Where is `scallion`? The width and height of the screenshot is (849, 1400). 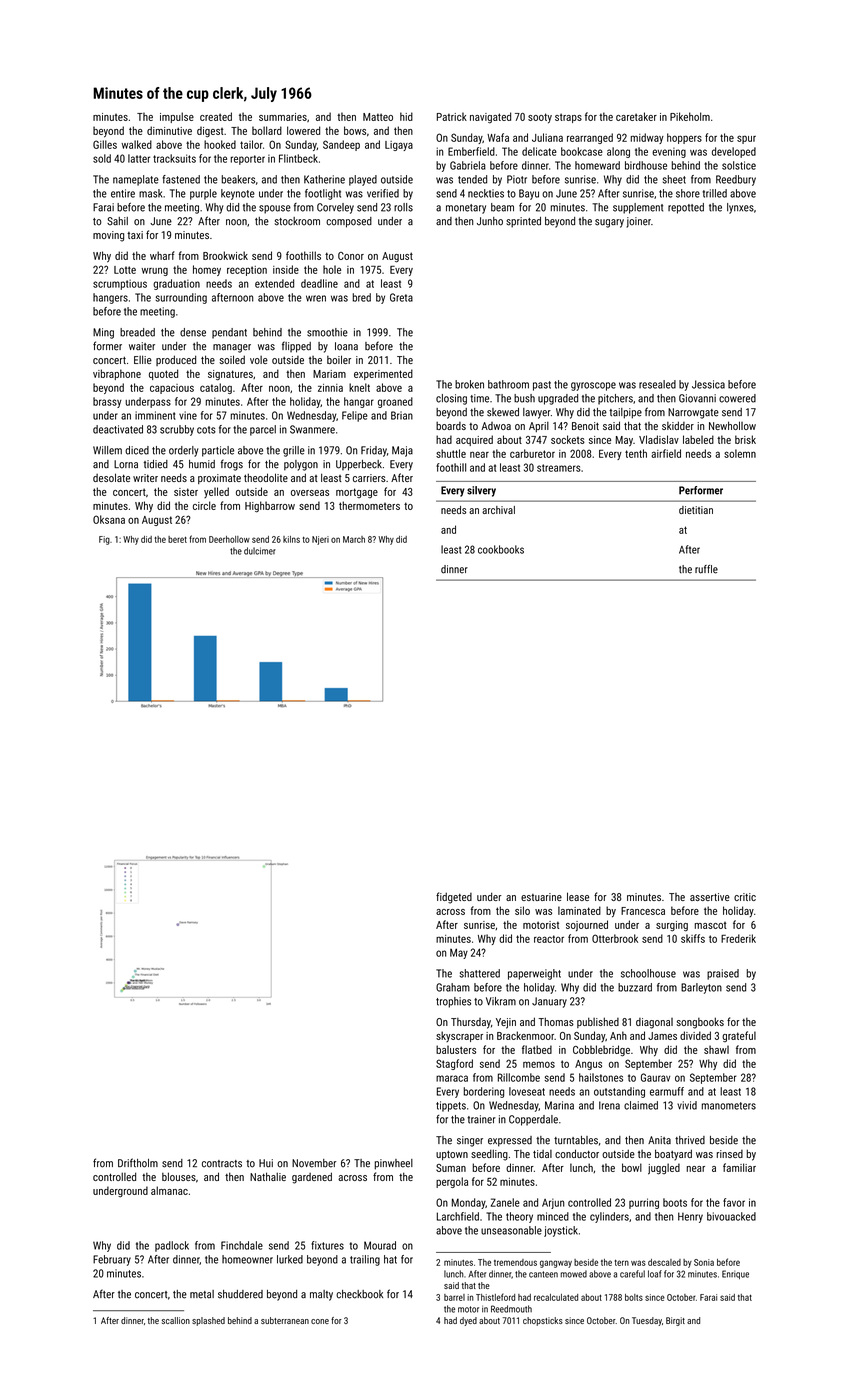
scallion is located at coordinates (176, 1320).
